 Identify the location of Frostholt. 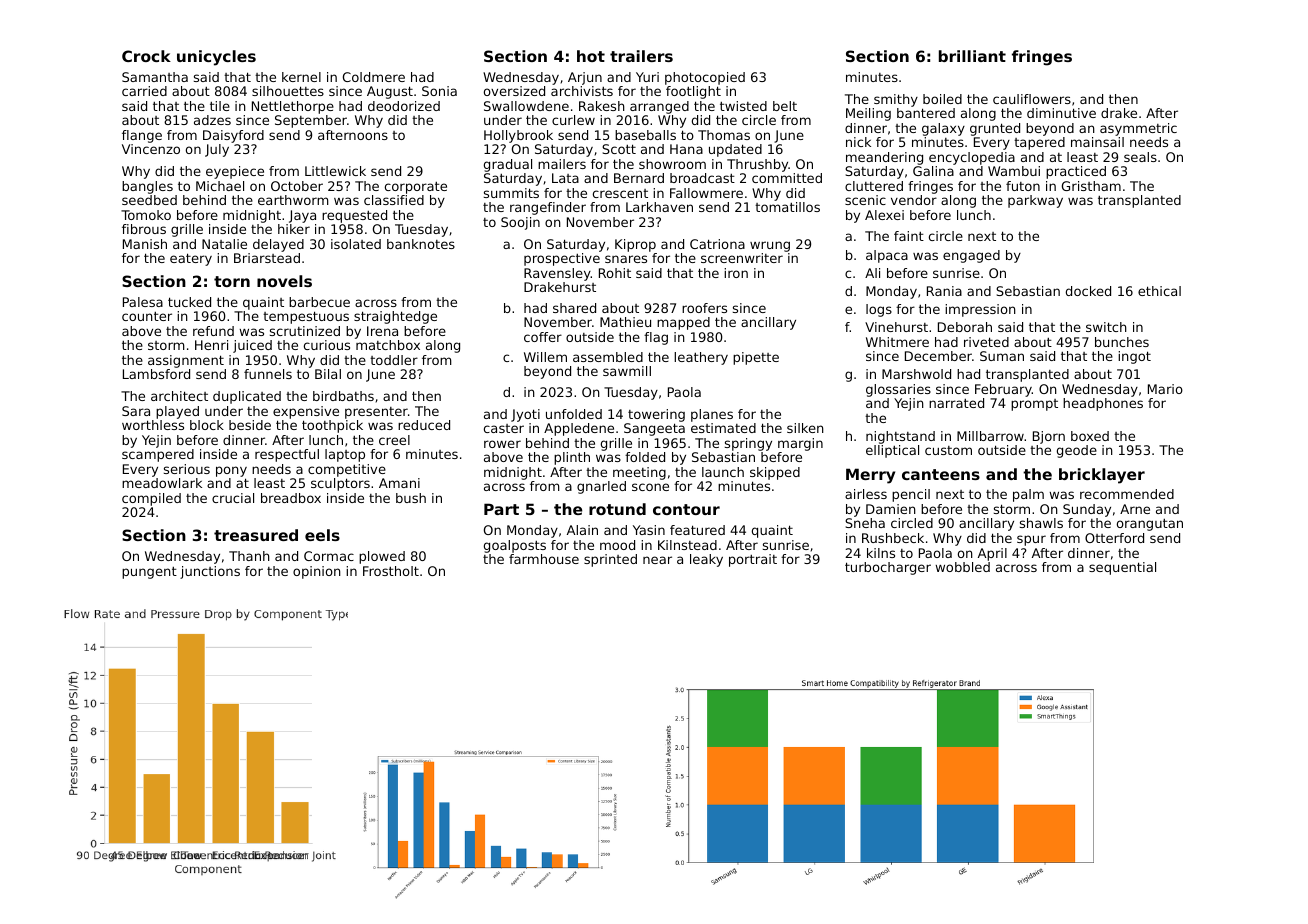
(391, 571).
